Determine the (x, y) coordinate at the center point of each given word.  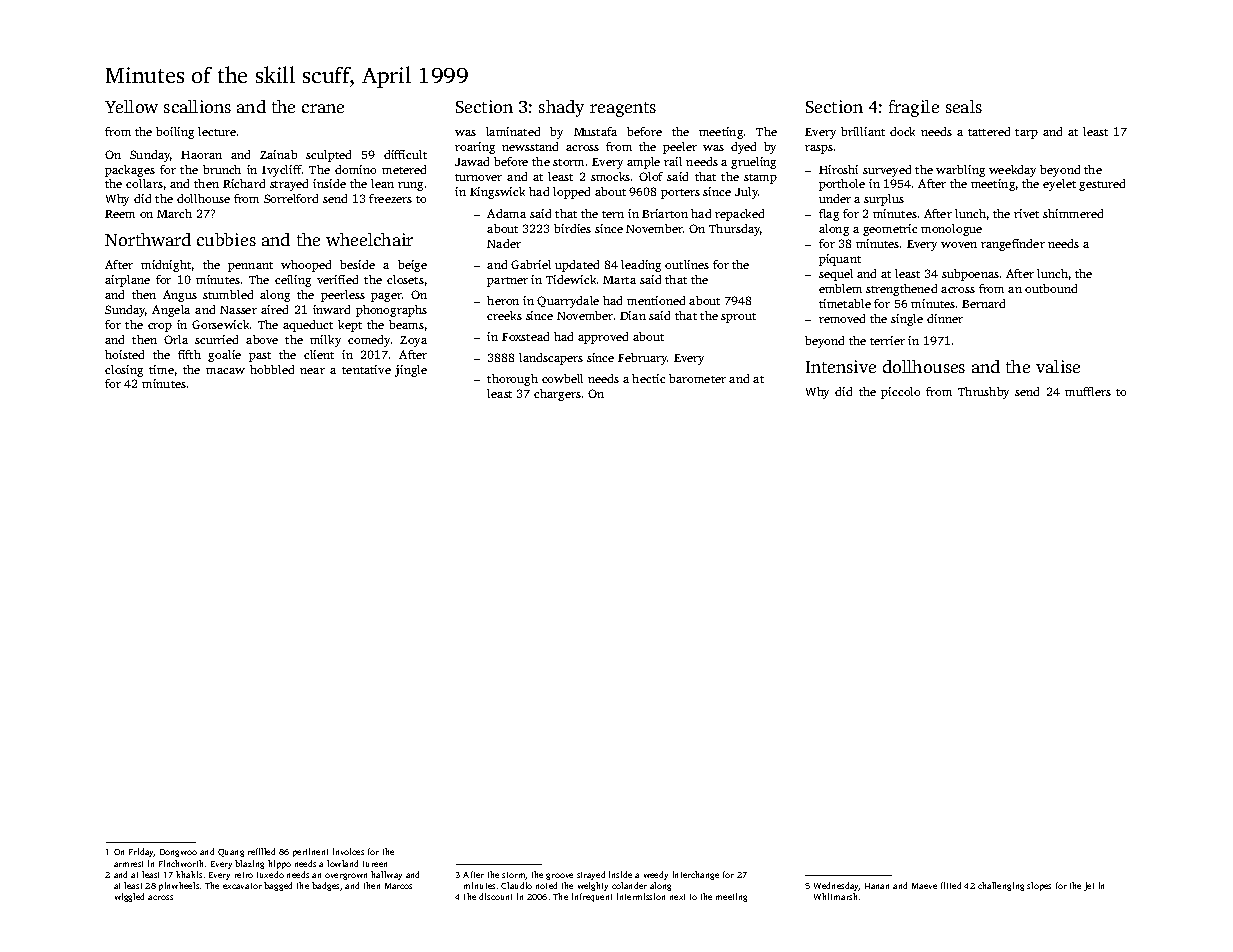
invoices (348, 851)
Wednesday (836, 886)
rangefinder (1013, 245)
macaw (225, 371)
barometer (697, 378)
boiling (175, 133)
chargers (557, 395)
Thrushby (983, 393)
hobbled (272, 369)
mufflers (1088, 391)
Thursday (734, 230)
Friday (141, 852)
